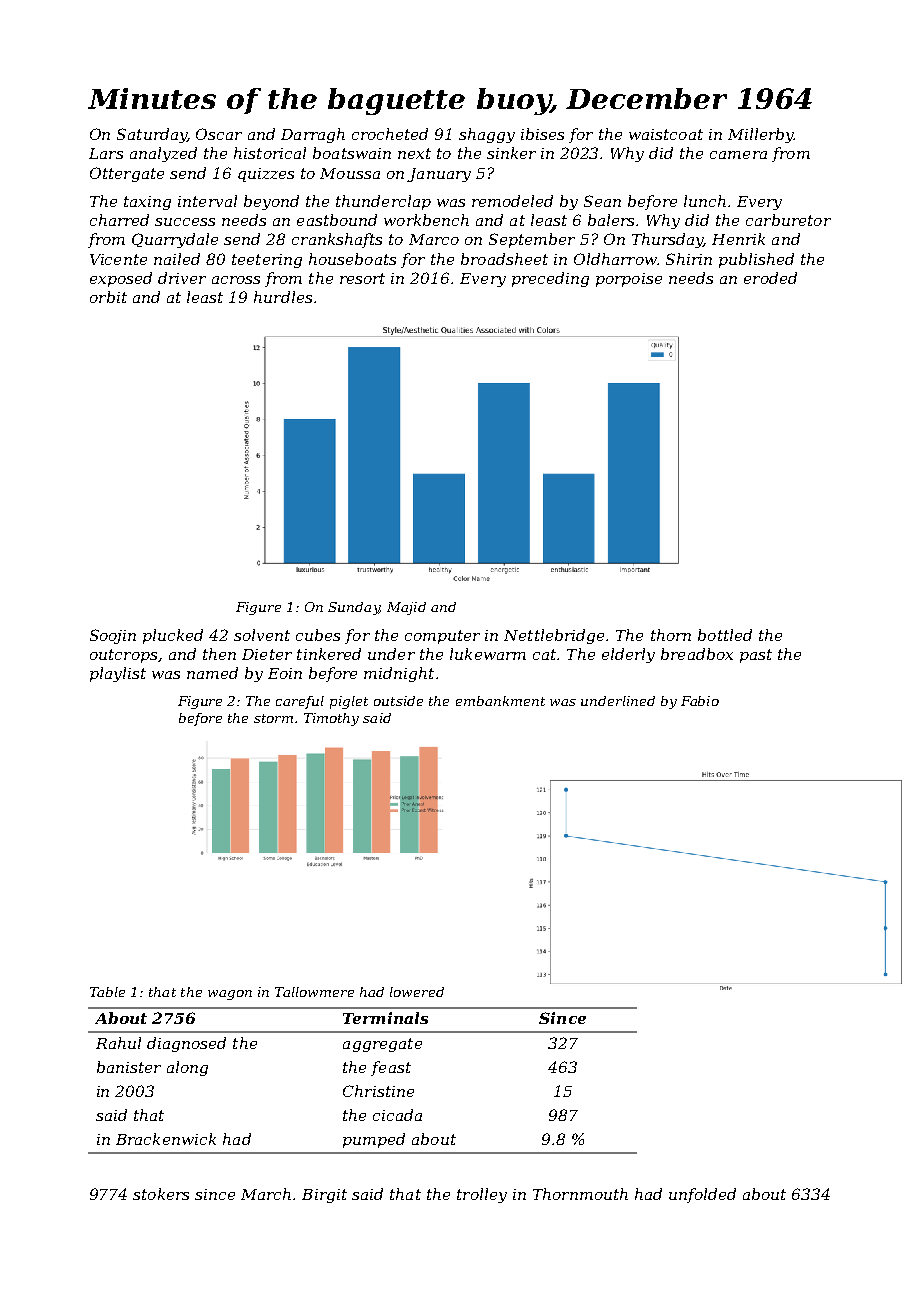 Image resolution: width=924 pixels, height=1308 pixels. I want to click on Terminals, so click(385, 1018).
